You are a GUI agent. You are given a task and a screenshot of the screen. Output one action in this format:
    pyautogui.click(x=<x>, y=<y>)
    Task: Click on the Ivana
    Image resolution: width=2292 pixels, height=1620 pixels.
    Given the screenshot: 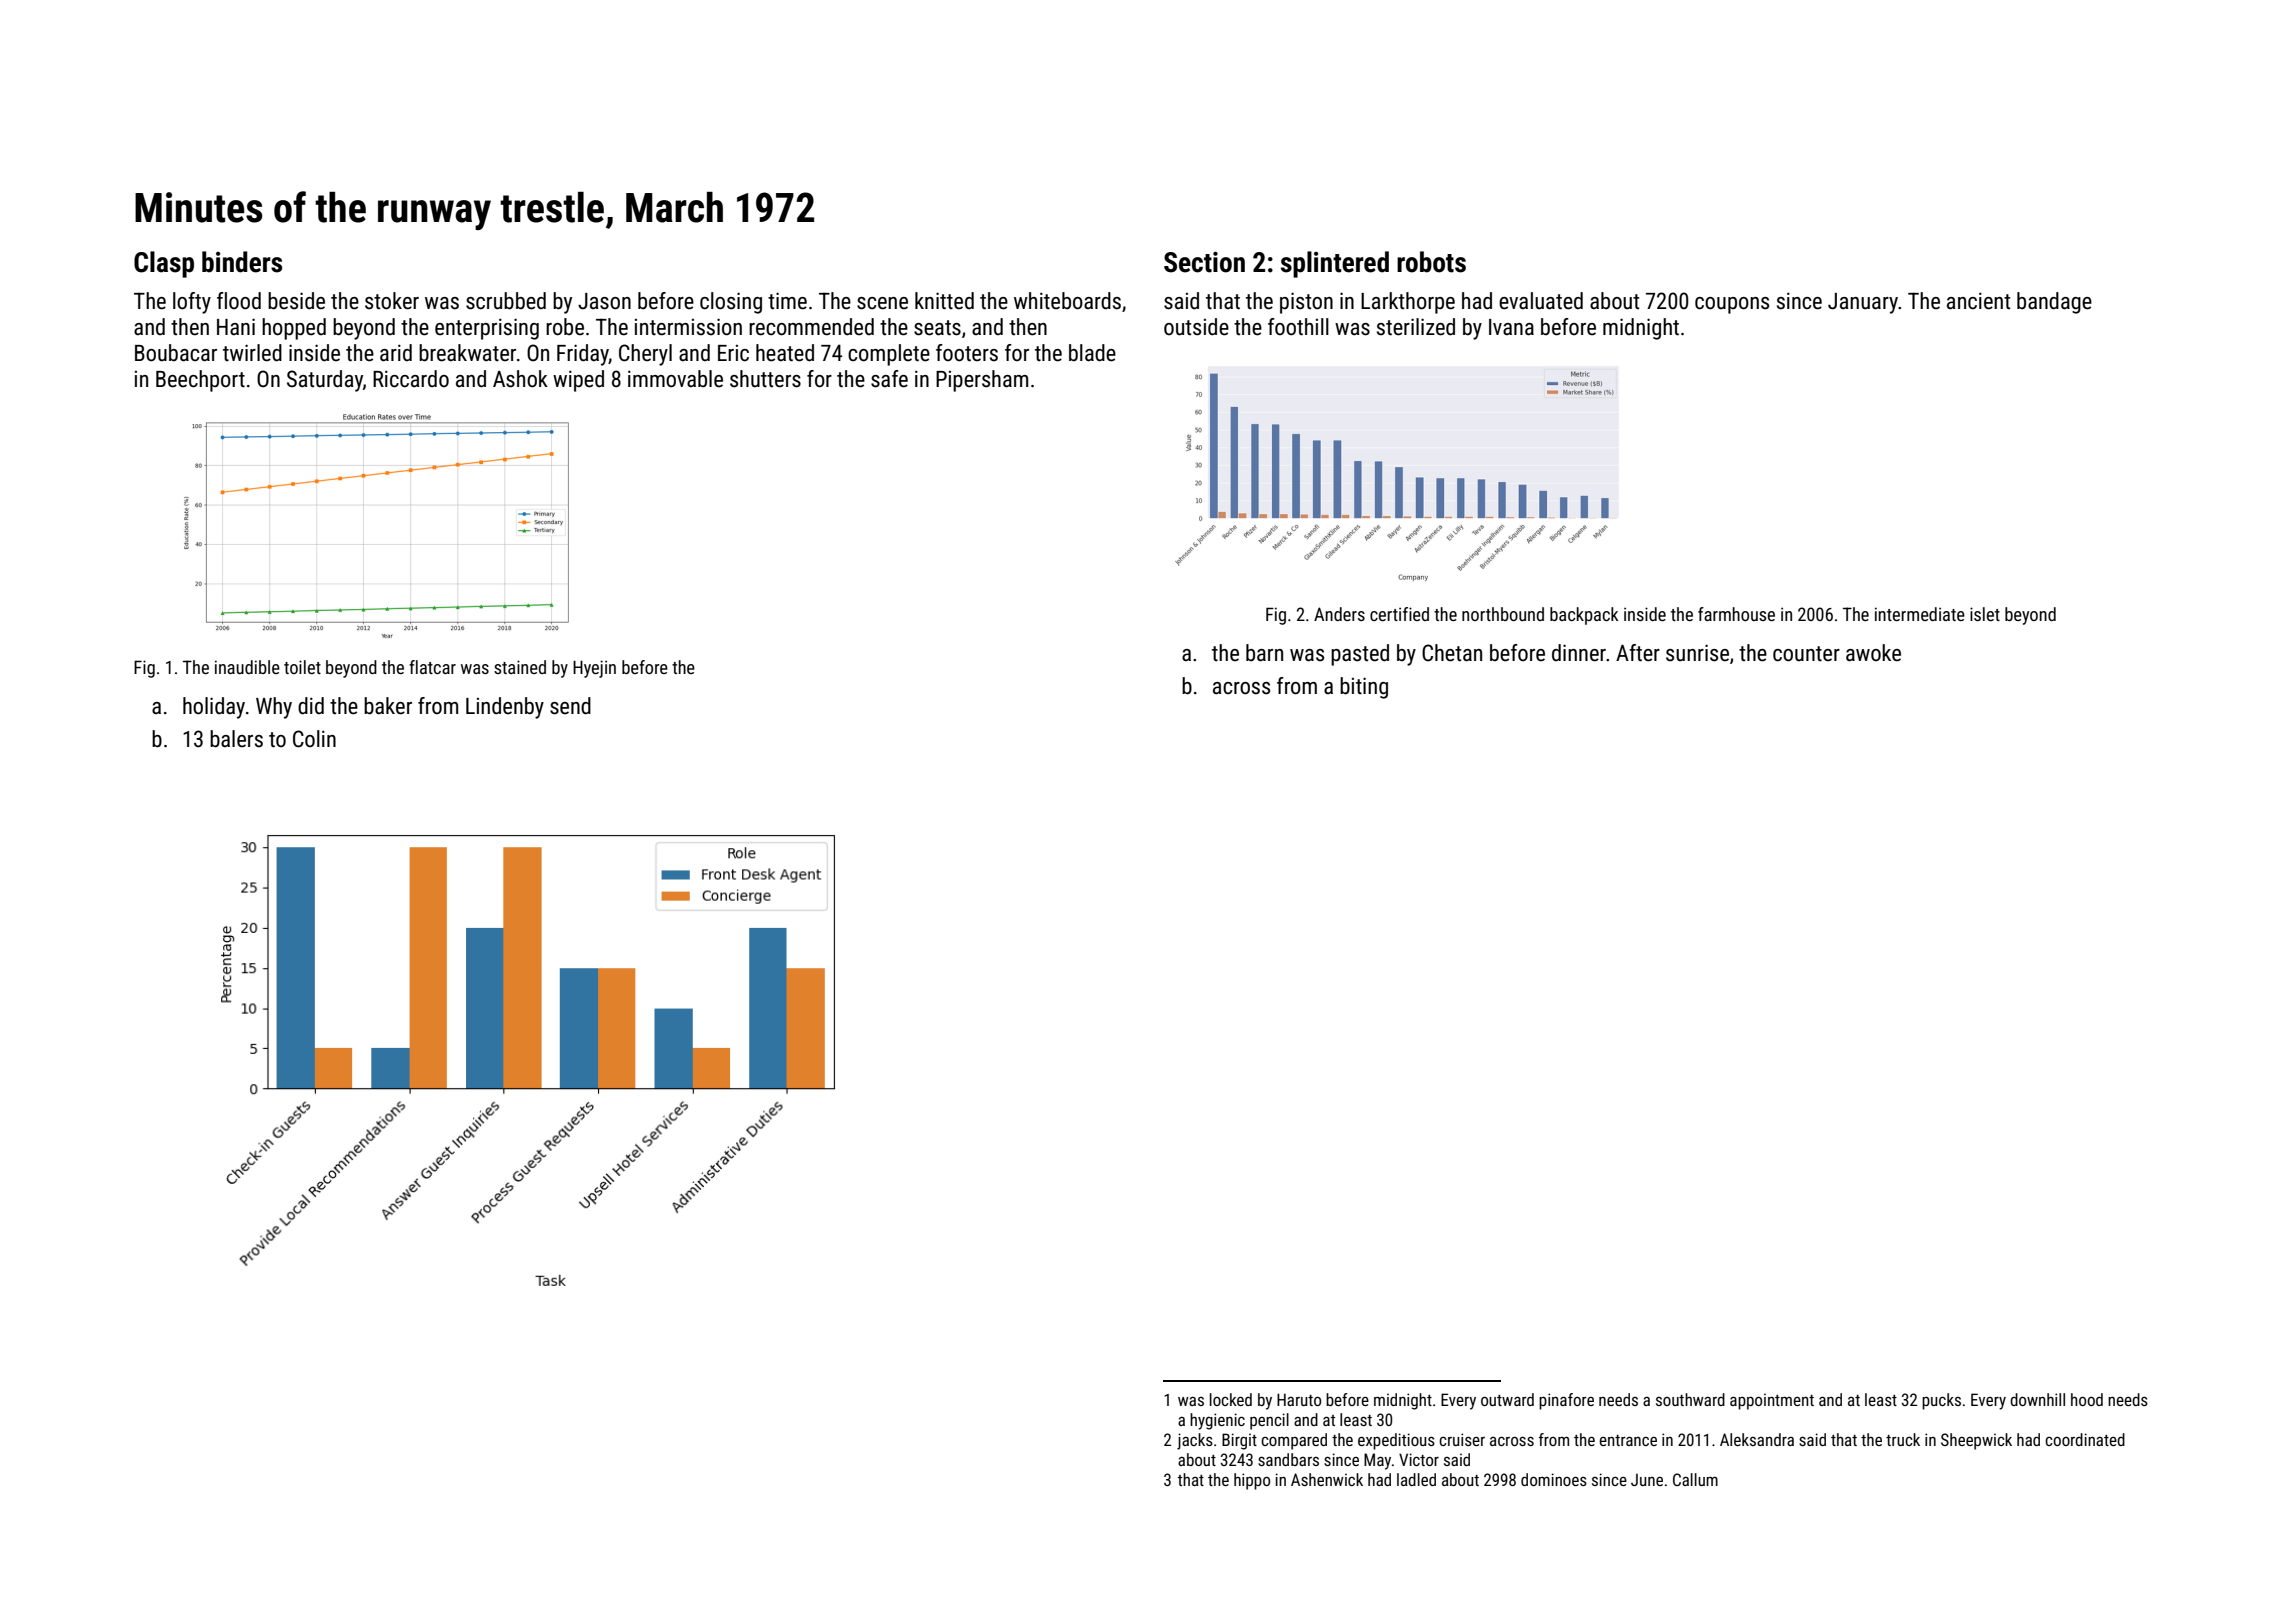 What is the action you would take?
    pyautogui.click(x=1511, y=327)
